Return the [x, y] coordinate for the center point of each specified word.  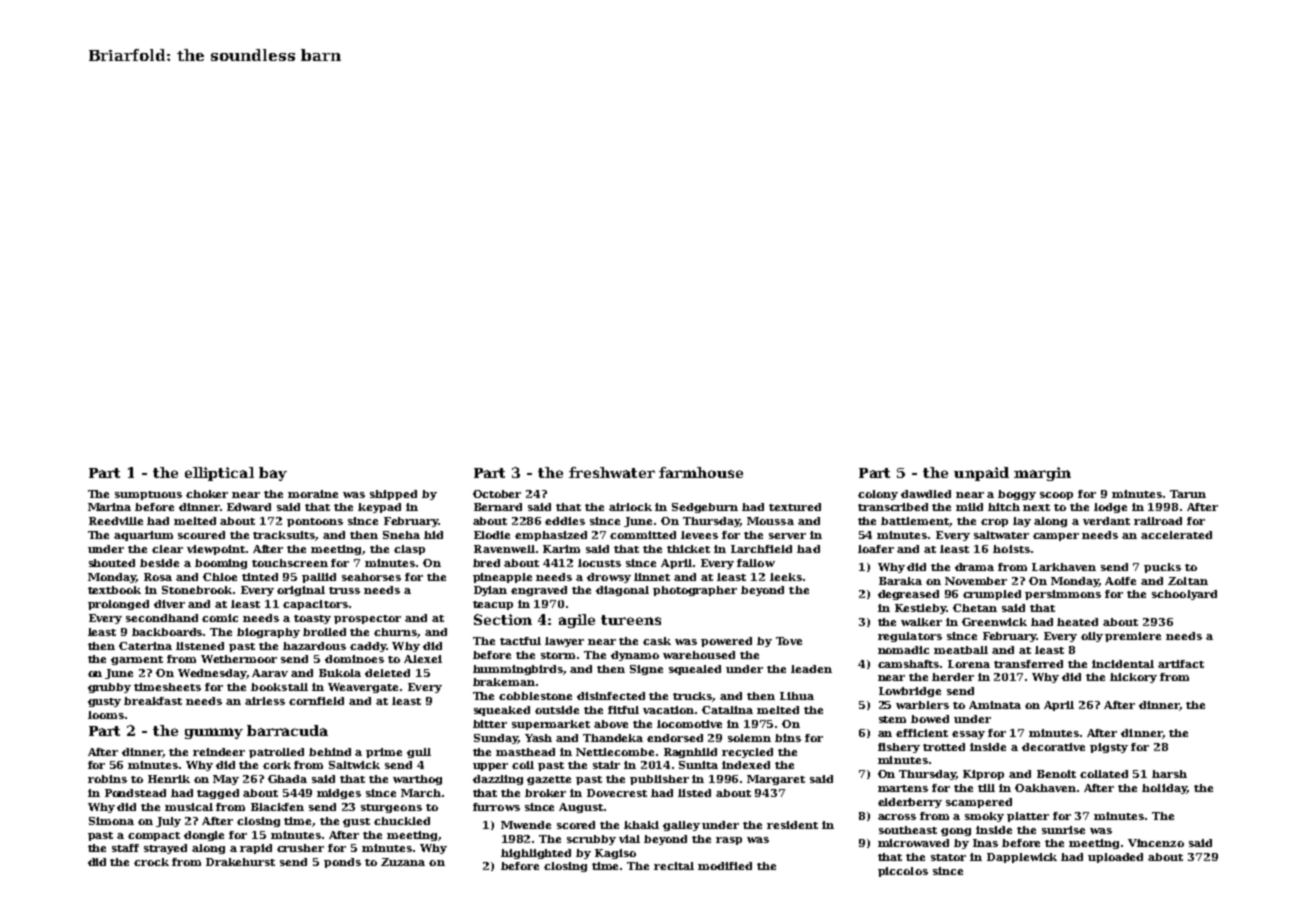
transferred [1028, 664]
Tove [789, 641]
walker [921, 622]
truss [344, 590]
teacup [493, 605]
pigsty [1109, 748]
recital [674, 866]
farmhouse [701, 472]
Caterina [145, 646]
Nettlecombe [615, 752]
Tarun [1188, 494]
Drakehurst [240, 862]
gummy [214, 733]
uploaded [1115, 858]
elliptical [219, 474]
